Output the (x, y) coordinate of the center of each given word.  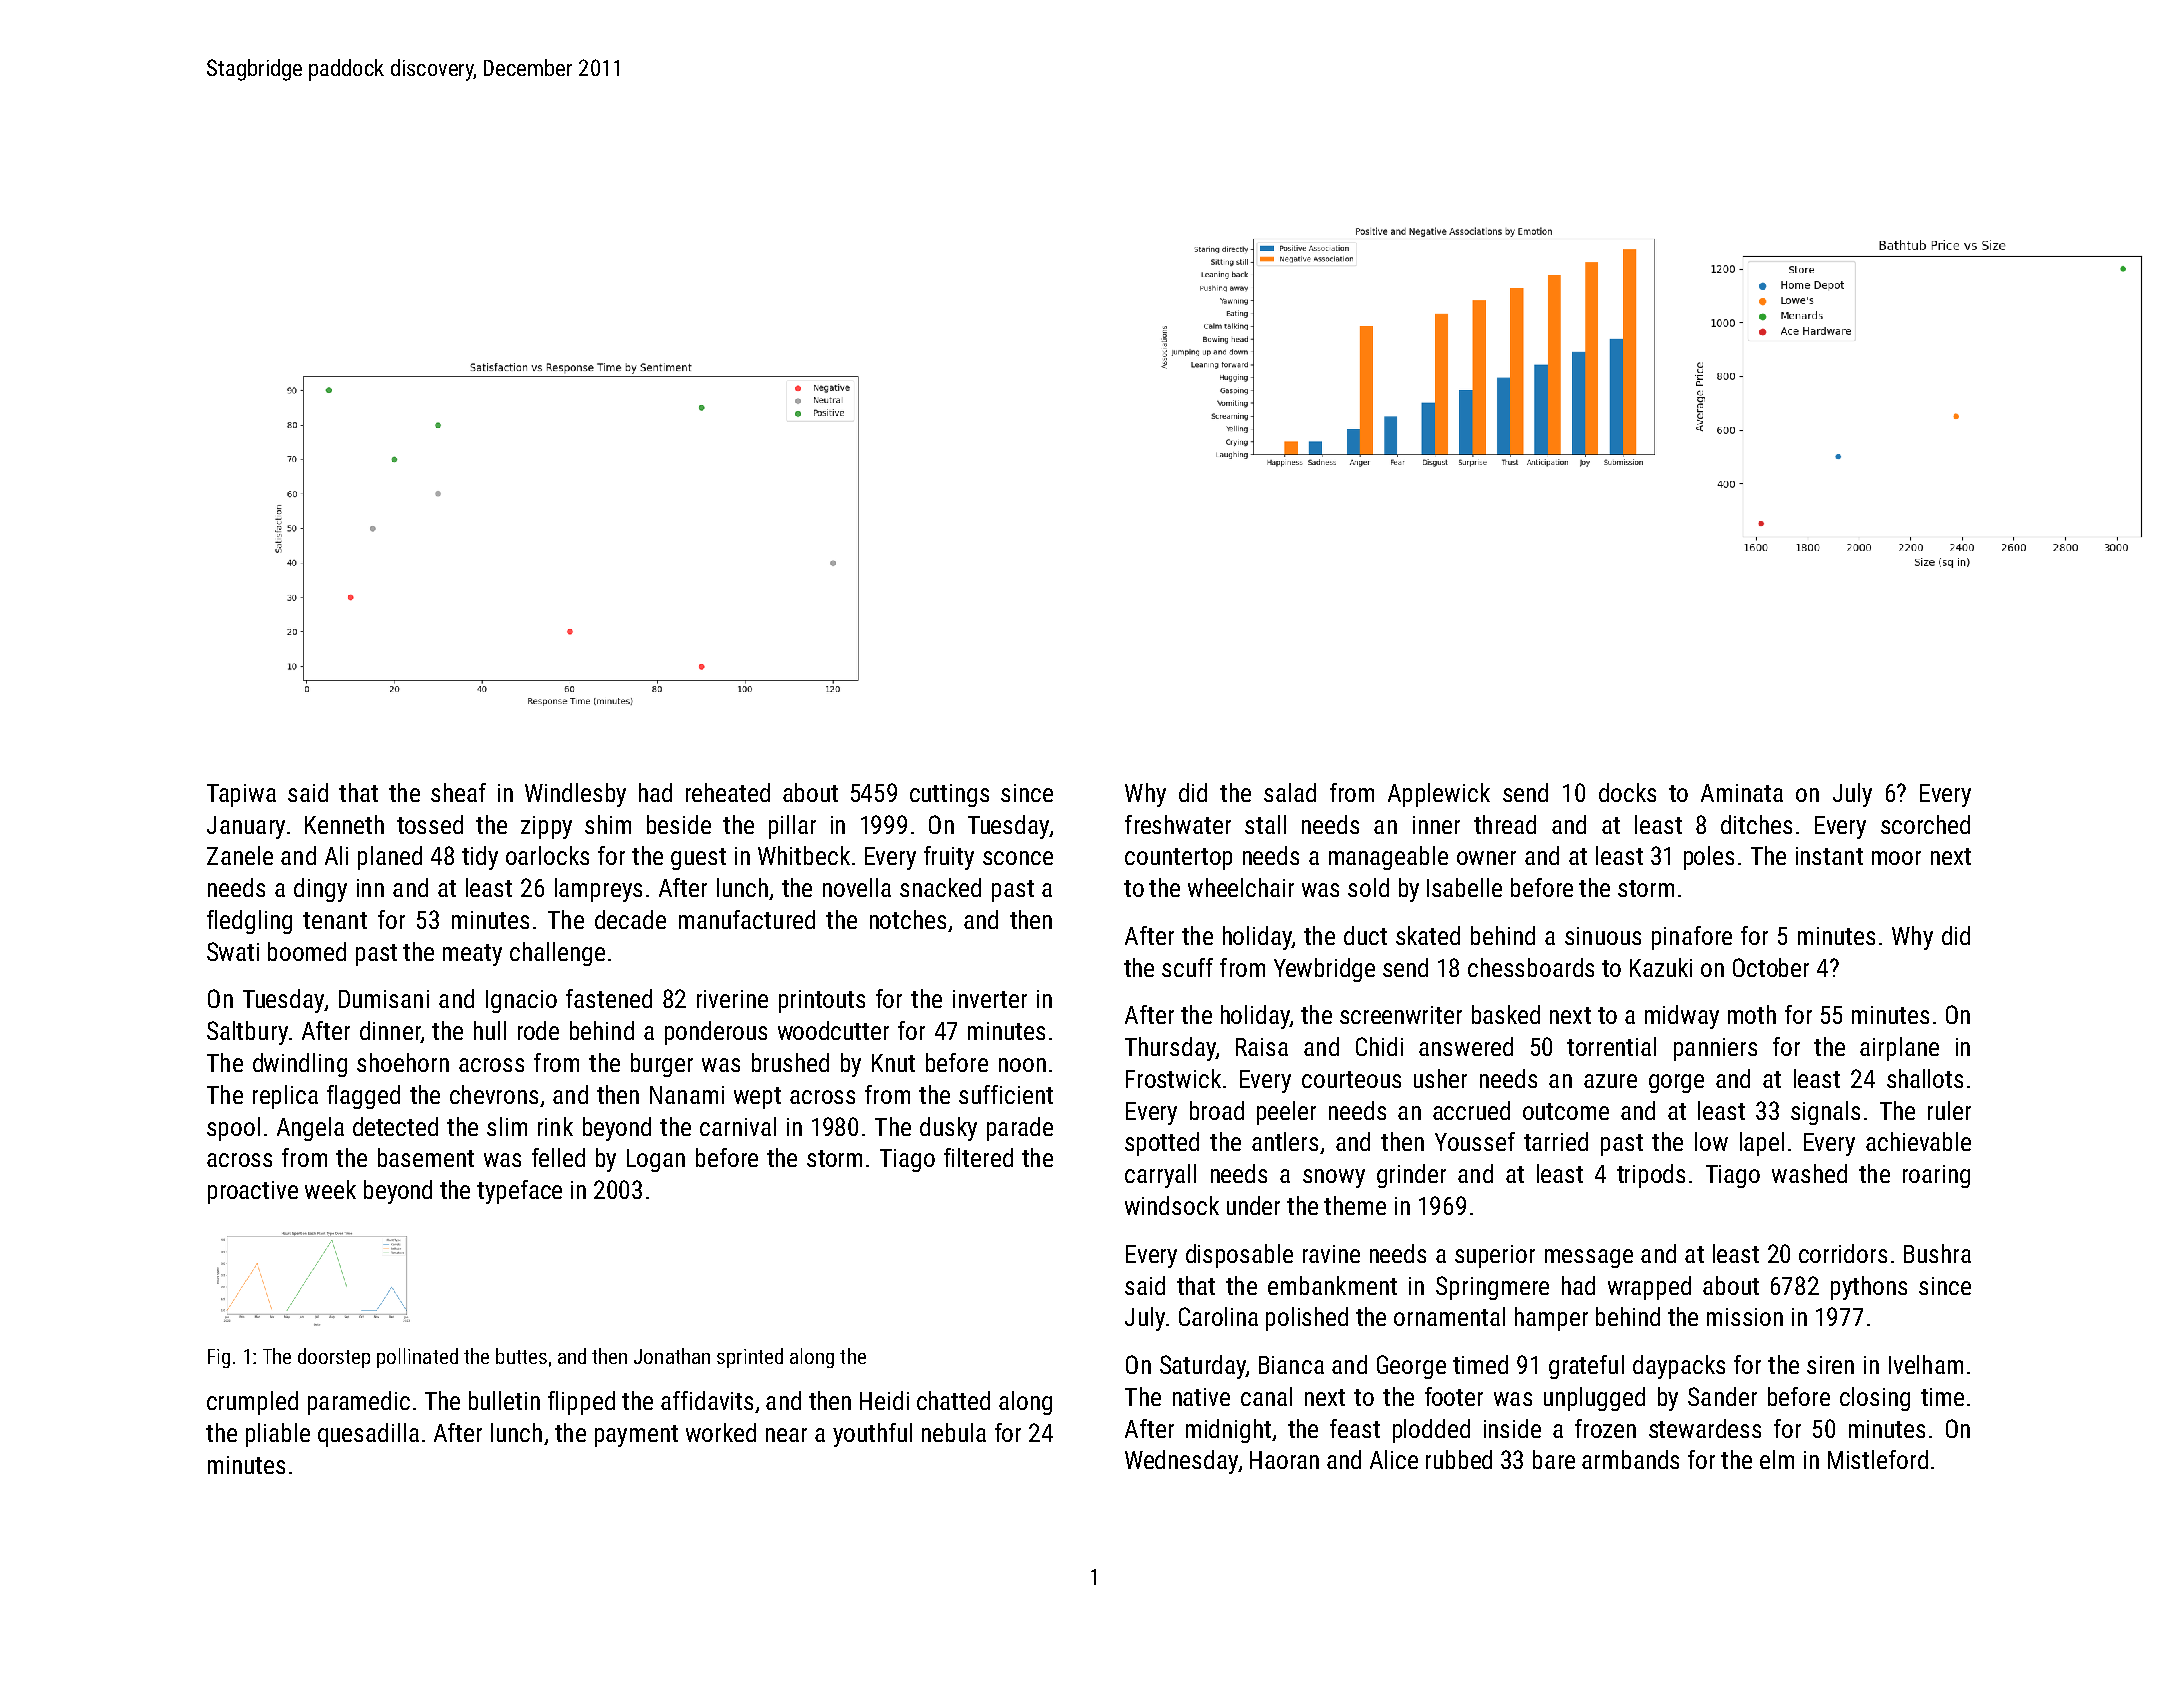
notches (908, 919)
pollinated (417, 1358)
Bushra (1937, 1253)
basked (1506, 1014)
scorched (1925, 824)
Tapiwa (241, 795)
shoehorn (403, 1062)
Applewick (1439, 795)
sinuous (1603, 936)
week (330, 1189)
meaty (472, 955)
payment (636, 1436)
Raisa (1262, 1047)
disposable (1239, 1256)
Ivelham (1926, 1364)
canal (1266, 1396)
